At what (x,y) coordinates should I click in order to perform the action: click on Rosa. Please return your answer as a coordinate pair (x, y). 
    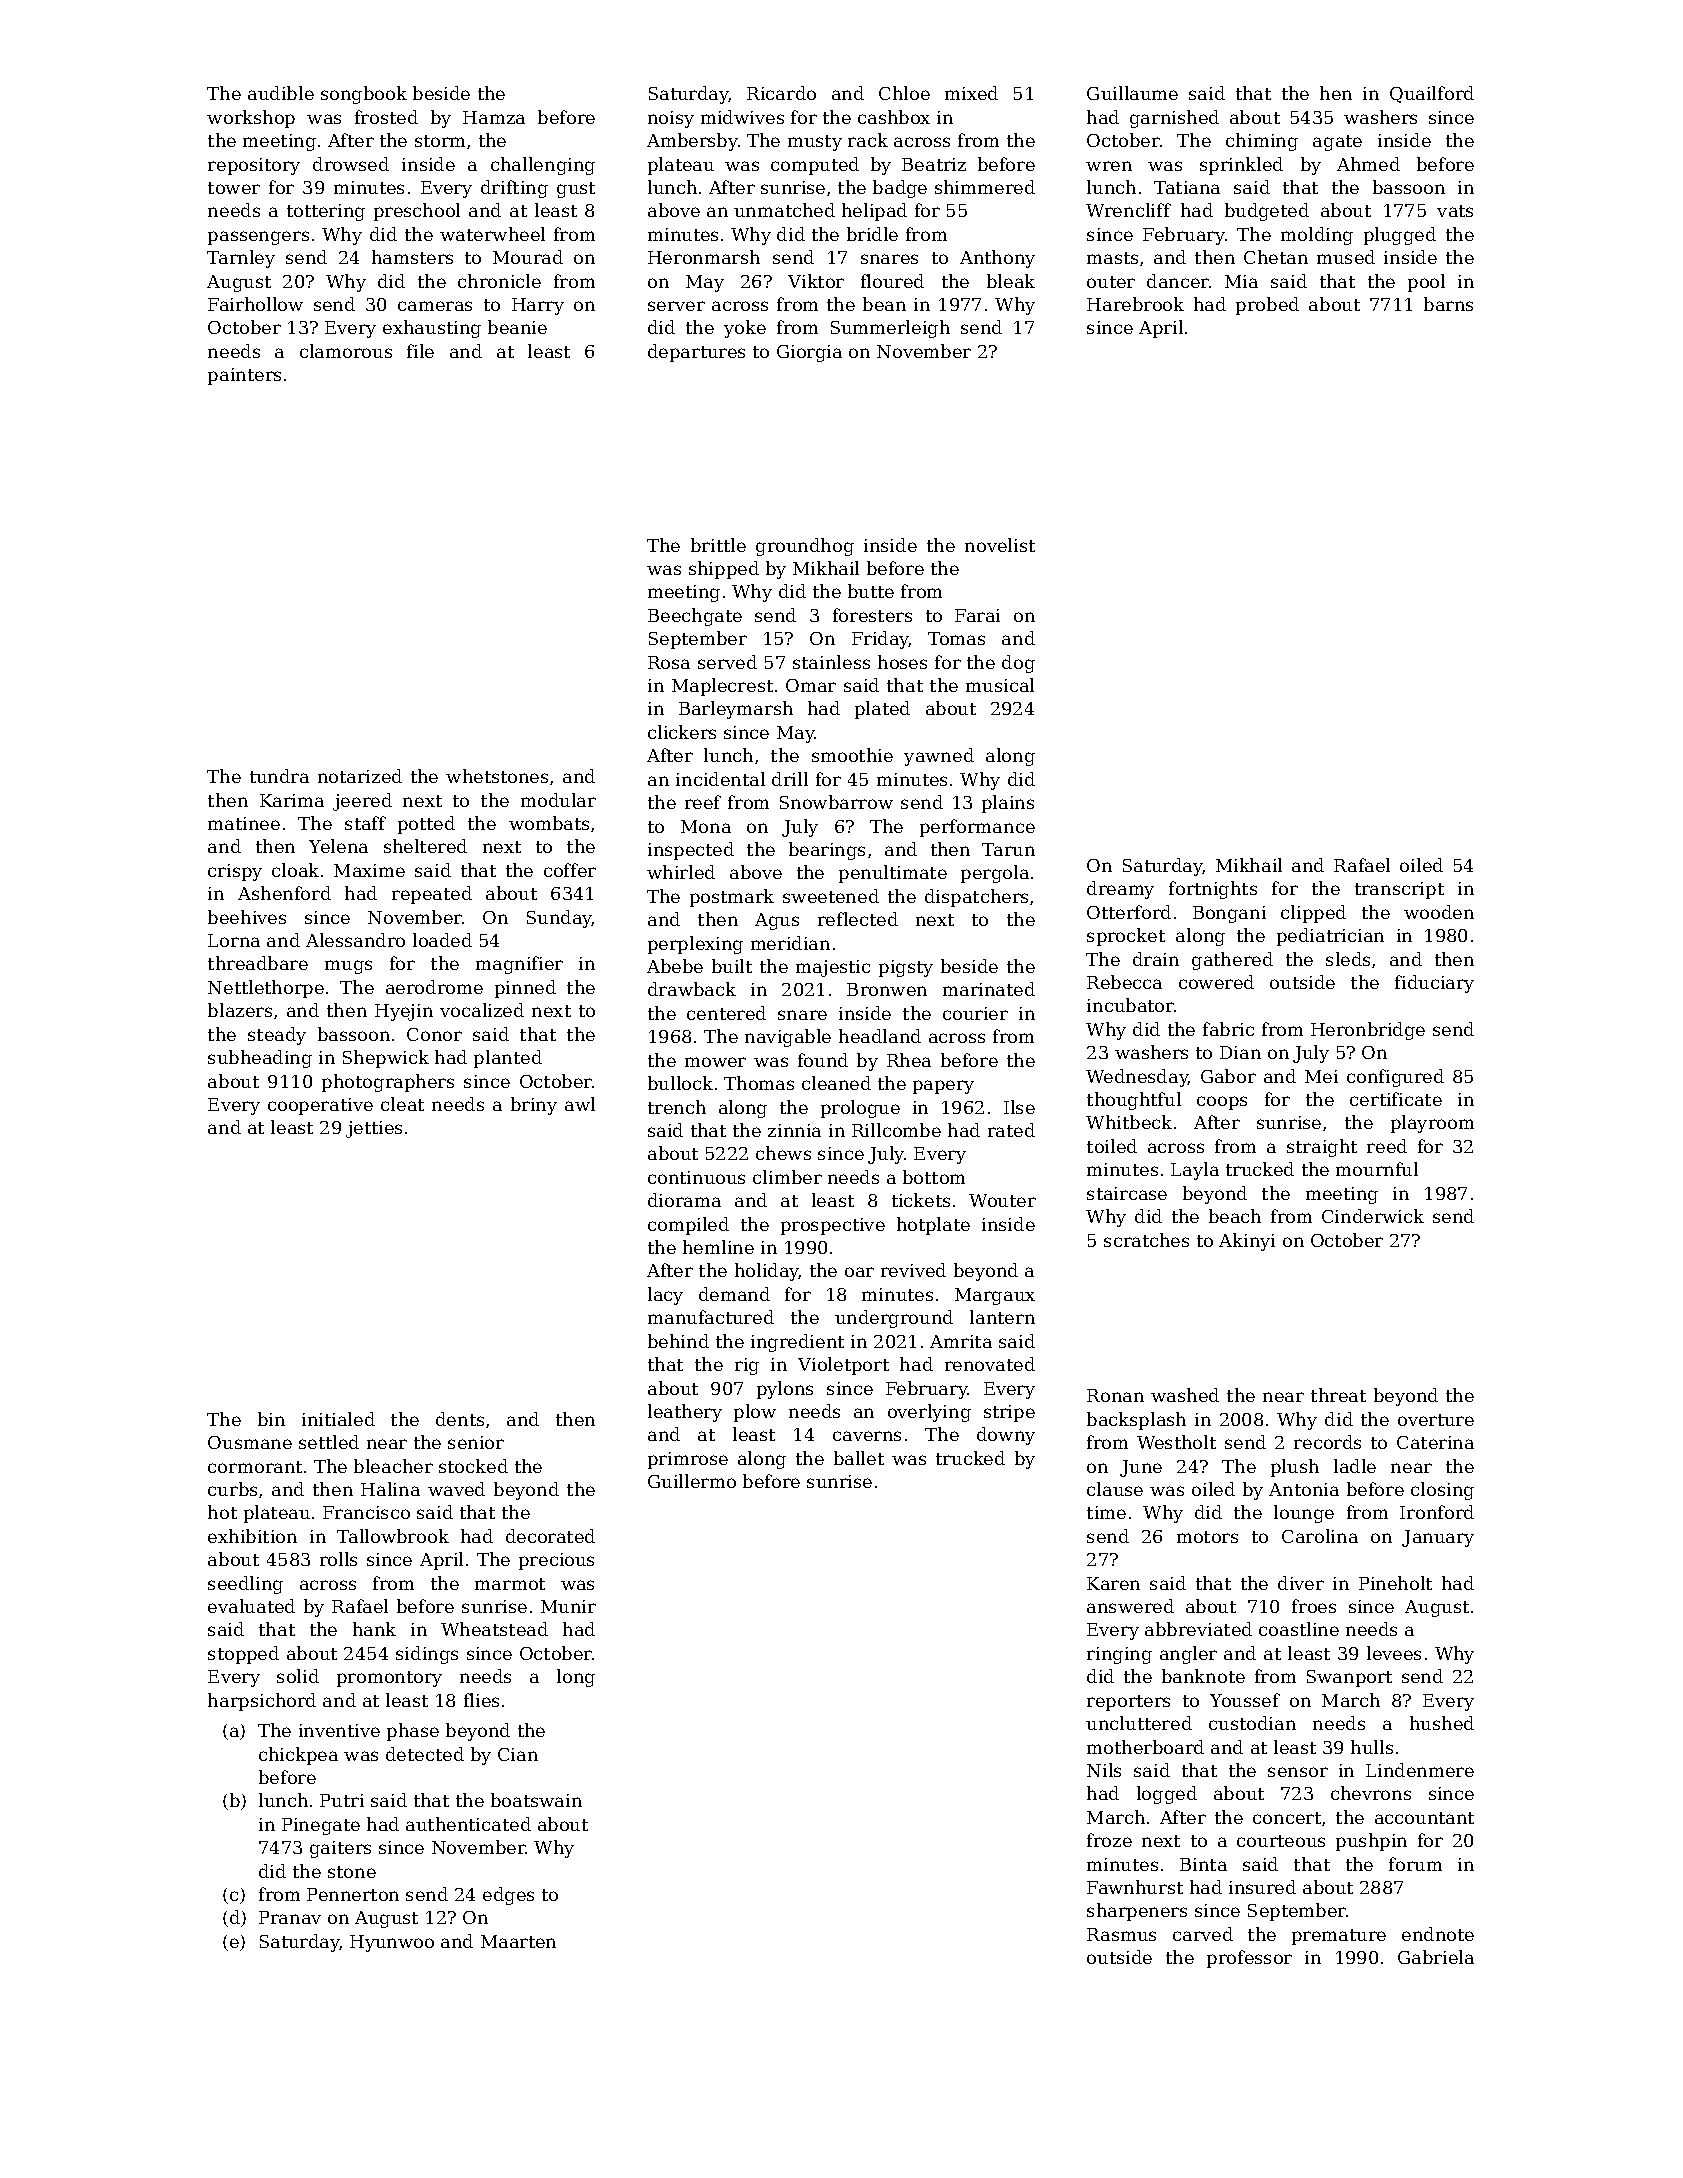
    Looking at the image, I should click on (669, 662).
